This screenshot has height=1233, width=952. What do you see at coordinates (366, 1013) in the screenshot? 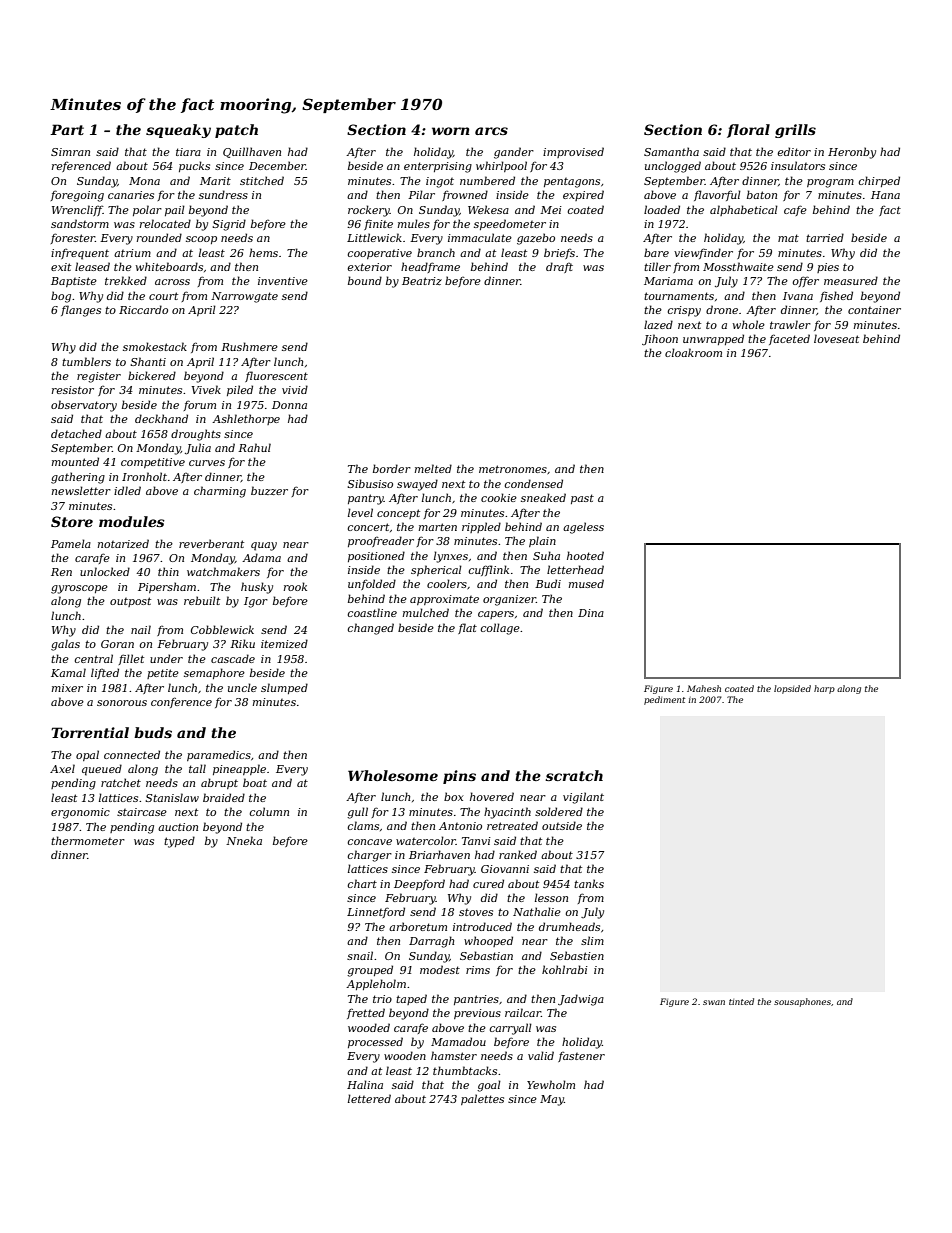
I see `fretted` at bounding box center [366, 1013].
